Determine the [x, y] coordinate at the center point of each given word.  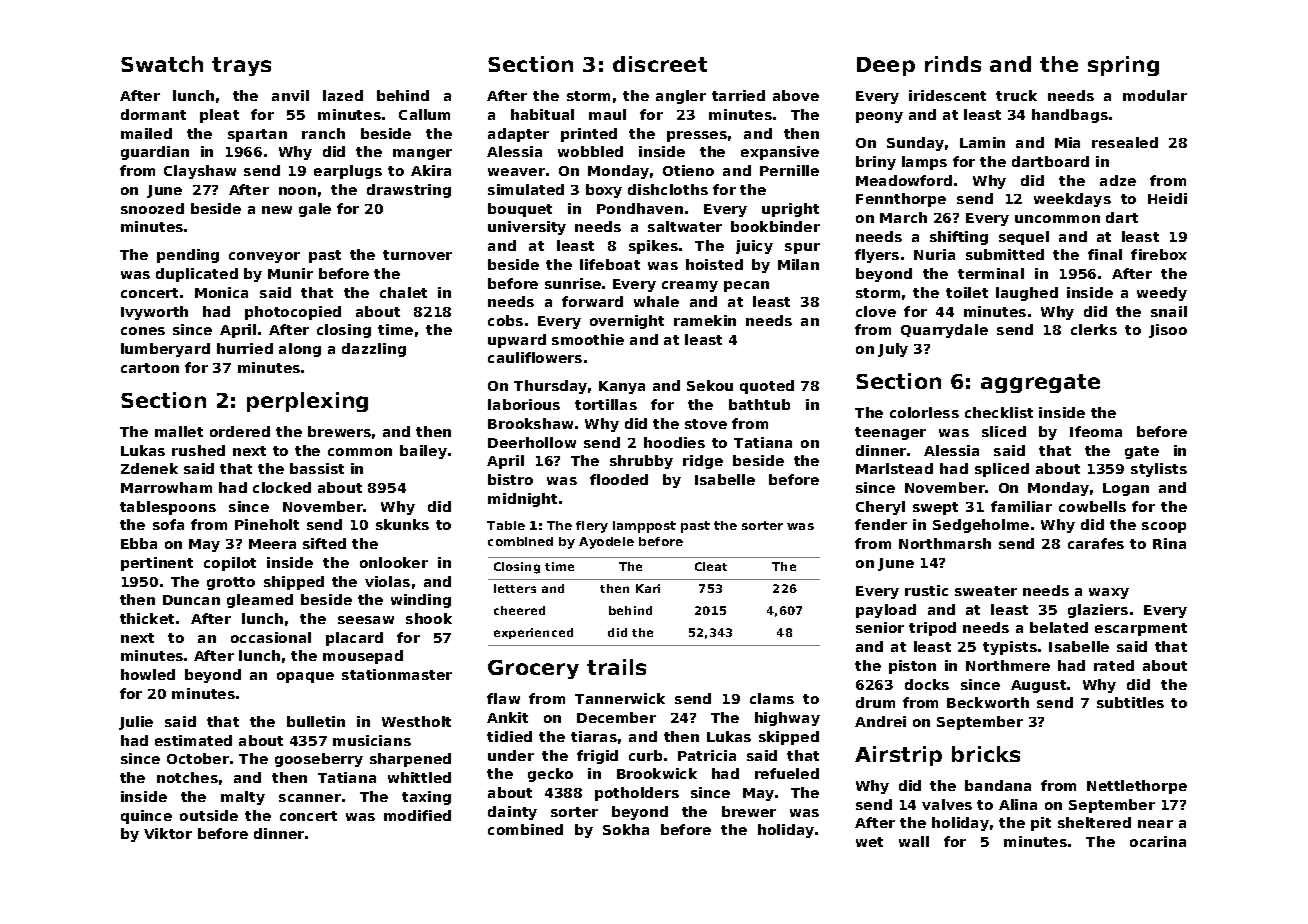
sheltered [1094, 822]
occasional [271, 637]
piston [912, 667]
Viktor [168, 833]
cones [143, 331]
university [527, 228]
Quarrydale [944, 331]
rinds [953, 64]
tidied [509, 736]
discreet [660, 64]
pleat [219, 116]
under [511, 755]
